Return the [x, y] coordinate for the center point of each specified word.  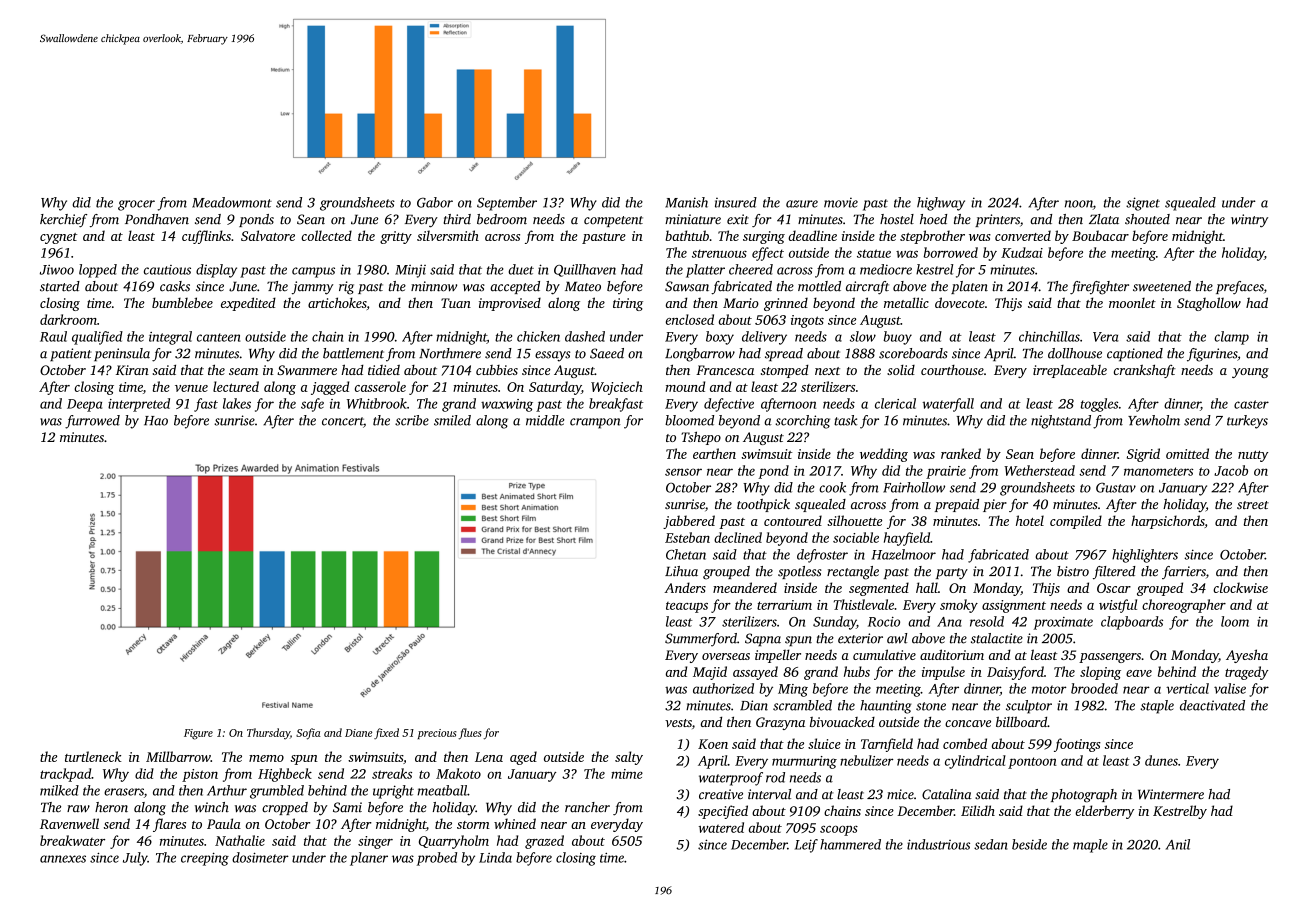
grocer [136, 205]
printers [997, 220]
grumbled [277, 792]
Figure [198, 734]
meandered [745, 587]
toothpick [763, 505]
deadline [812, 235]
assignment [1014, 606]
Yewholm [1154, 420]
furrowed [92, 422]
